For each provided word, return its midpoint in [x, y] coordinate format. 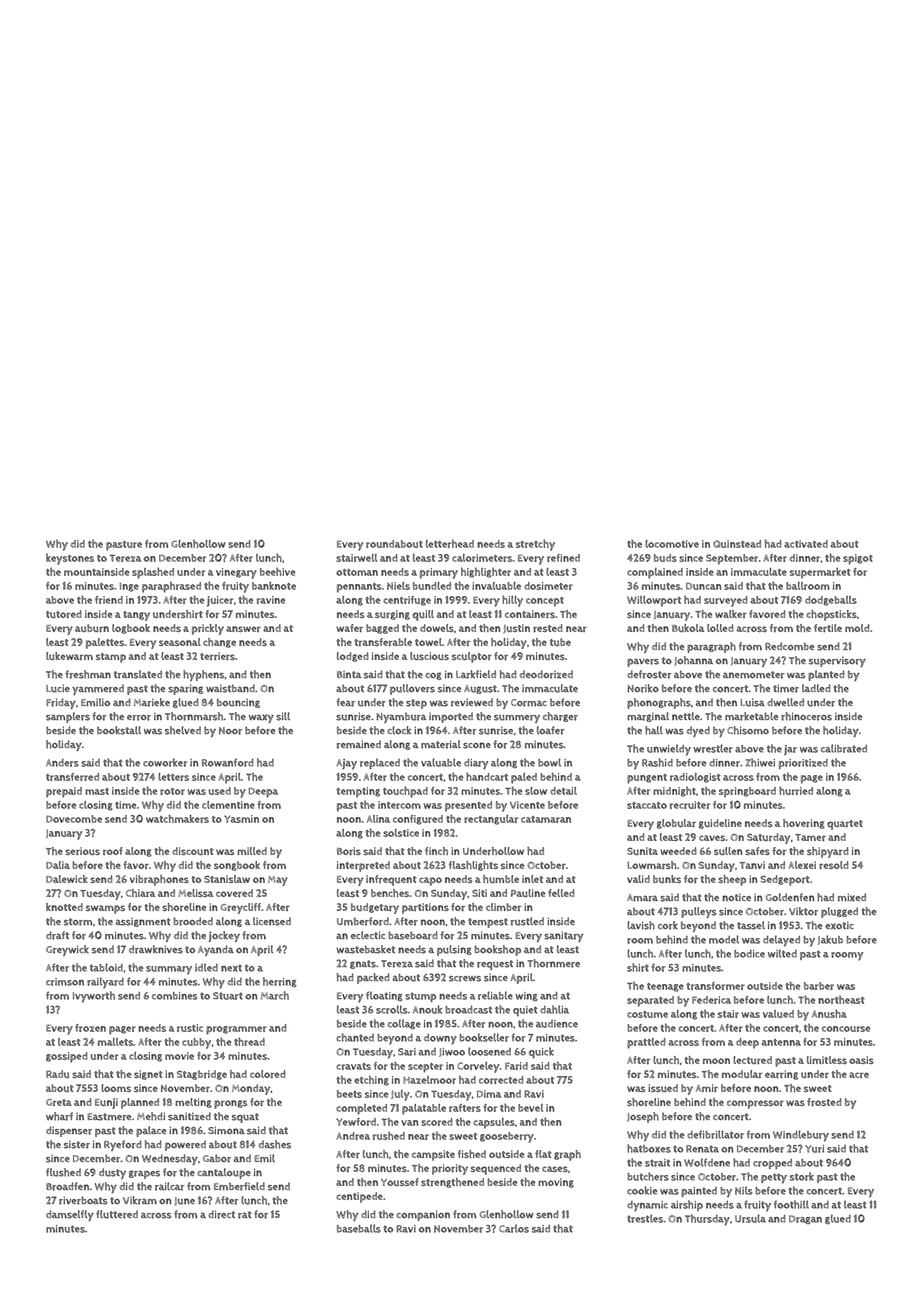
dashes [275, 1144]
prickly [208, 629]
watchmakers [177, 818]
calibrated [844, 748]
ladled [816, 688]
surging [392, 615]
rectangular [491, 820]
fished [472, 1154]
